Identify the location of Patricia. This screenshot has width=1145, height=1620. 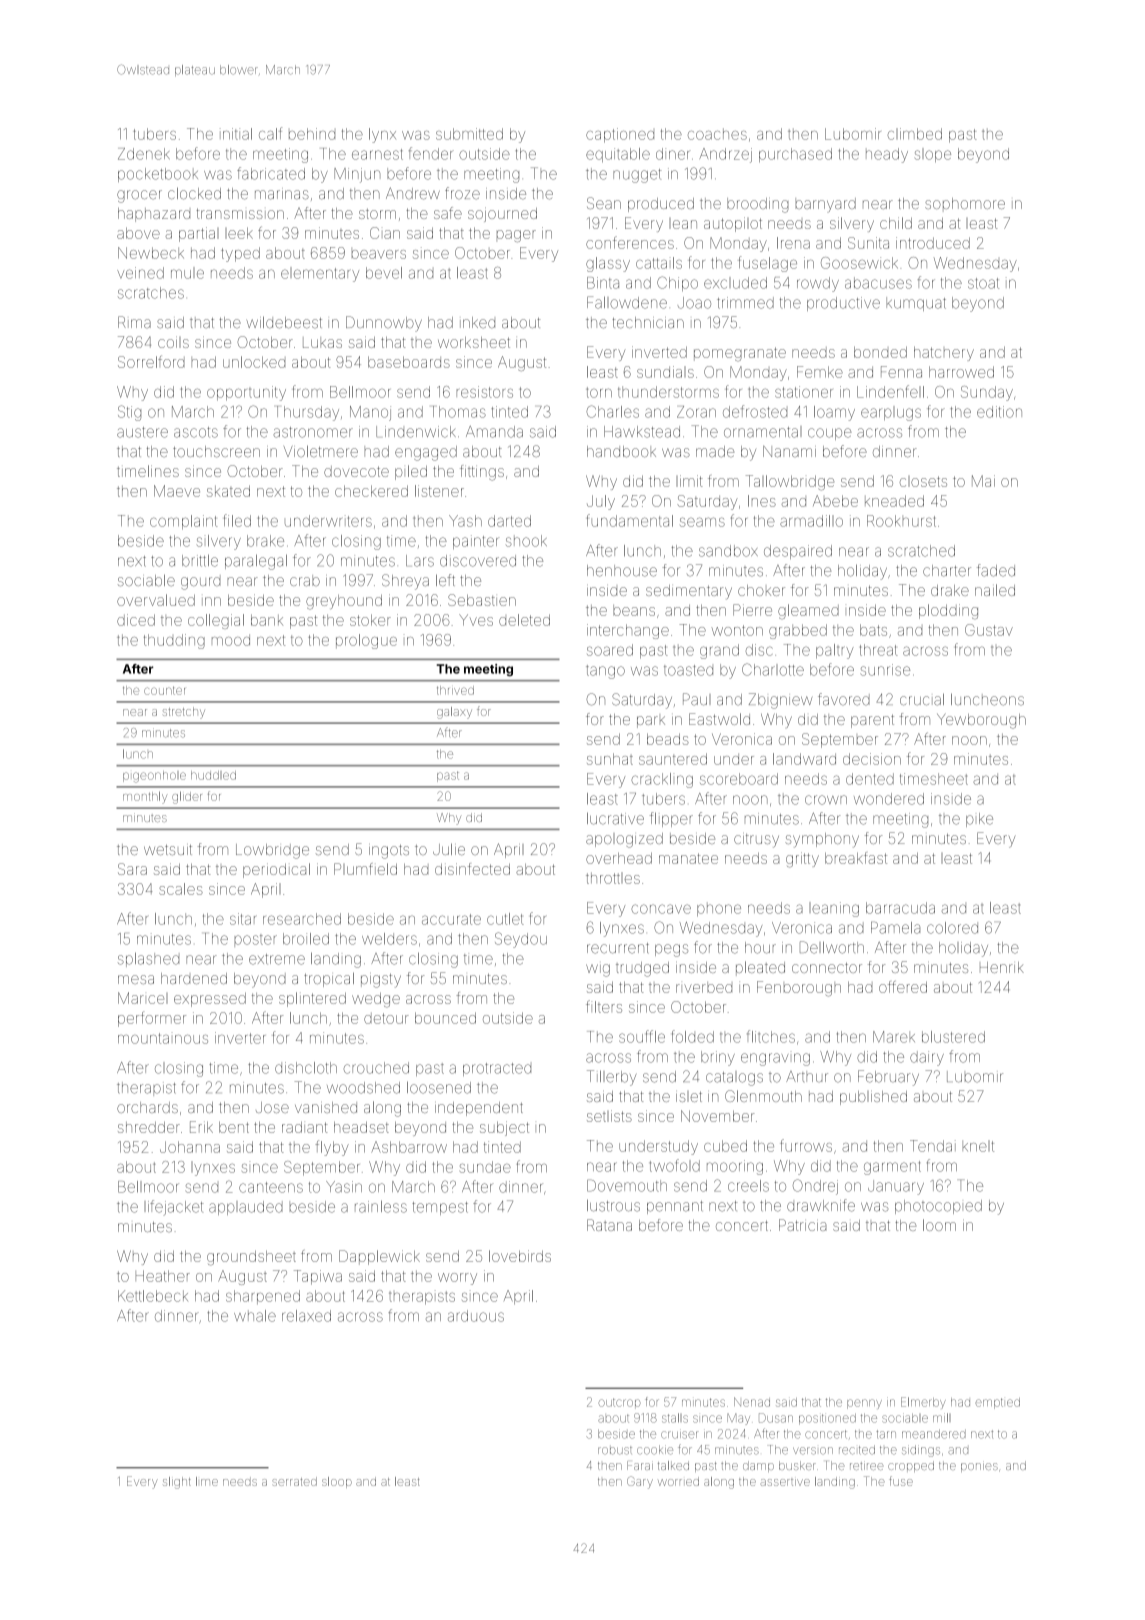
(802, 1225).
